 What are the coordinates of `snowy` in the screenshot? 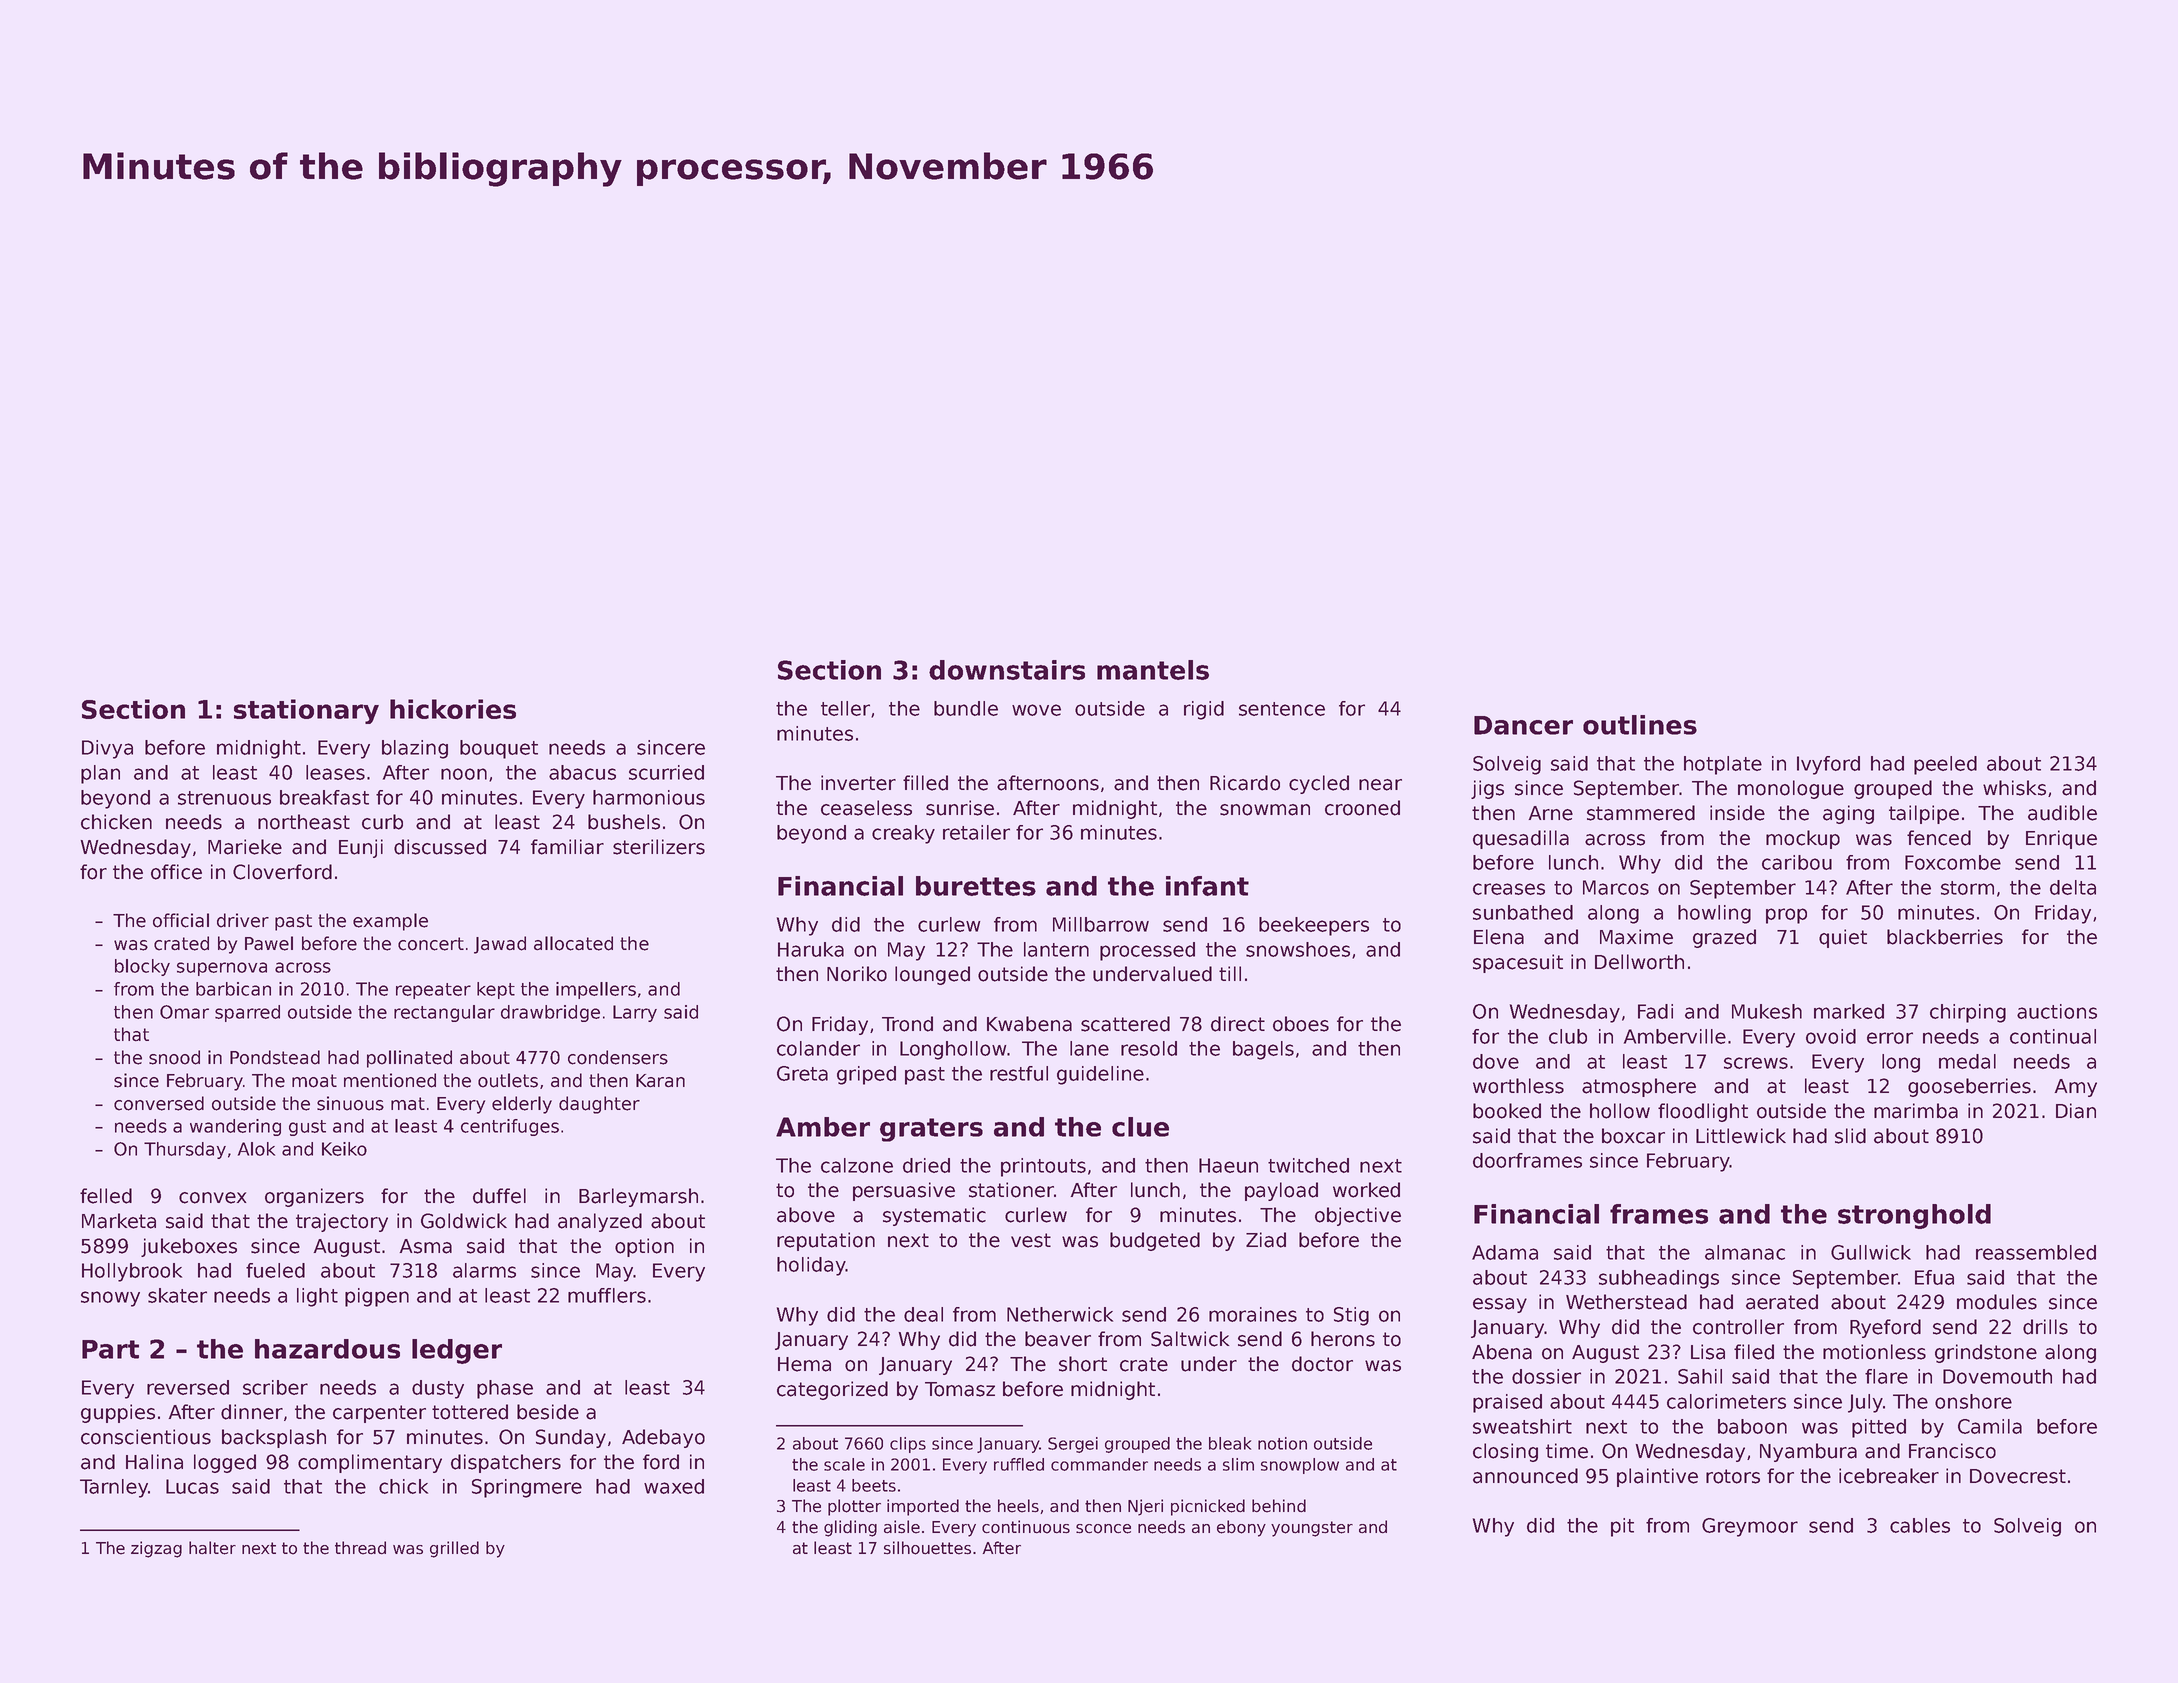 It's located at (110, 1299).
